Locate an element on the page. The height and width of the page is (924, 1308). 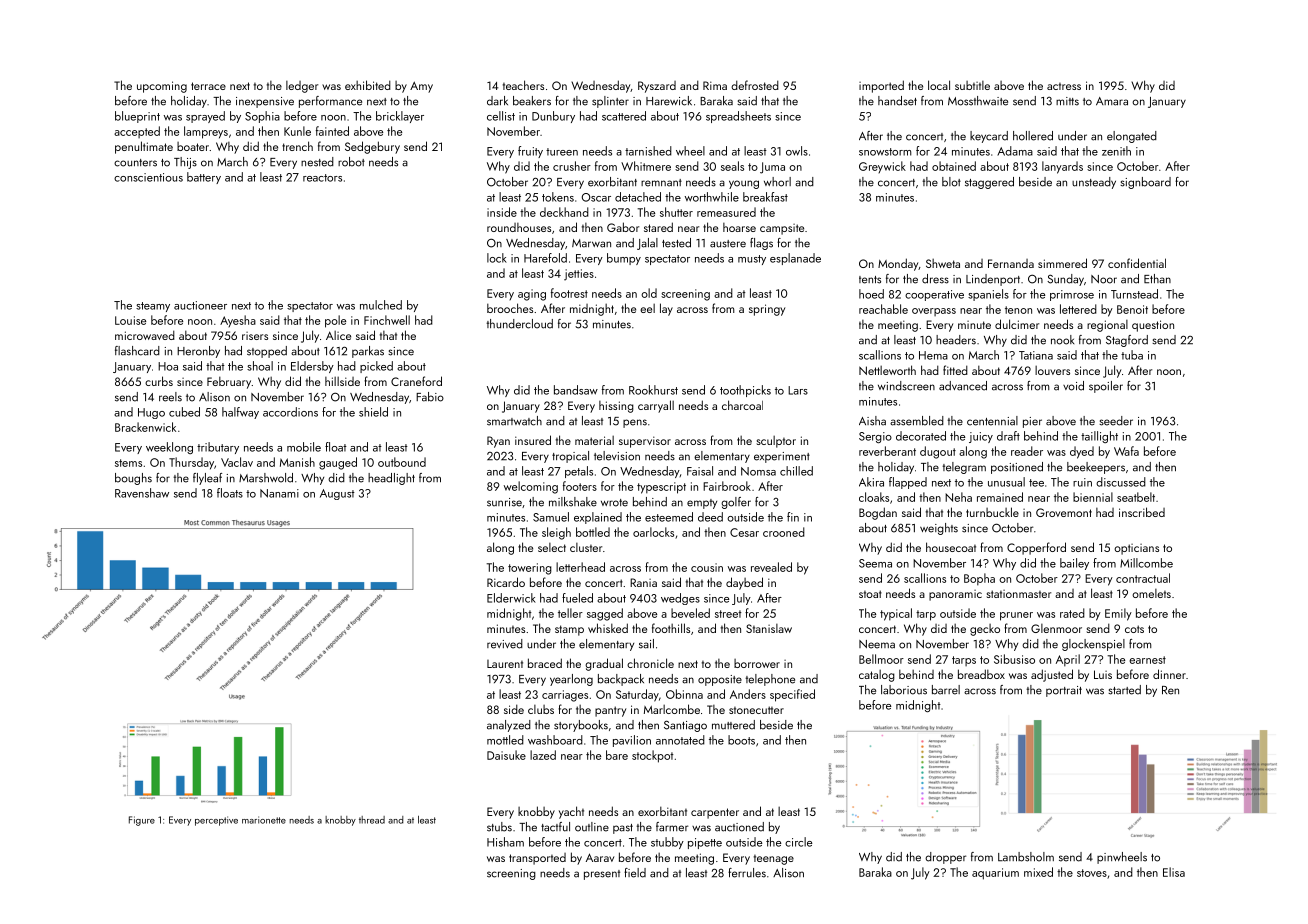
toothpicks is located at coordinates (745, 391).
